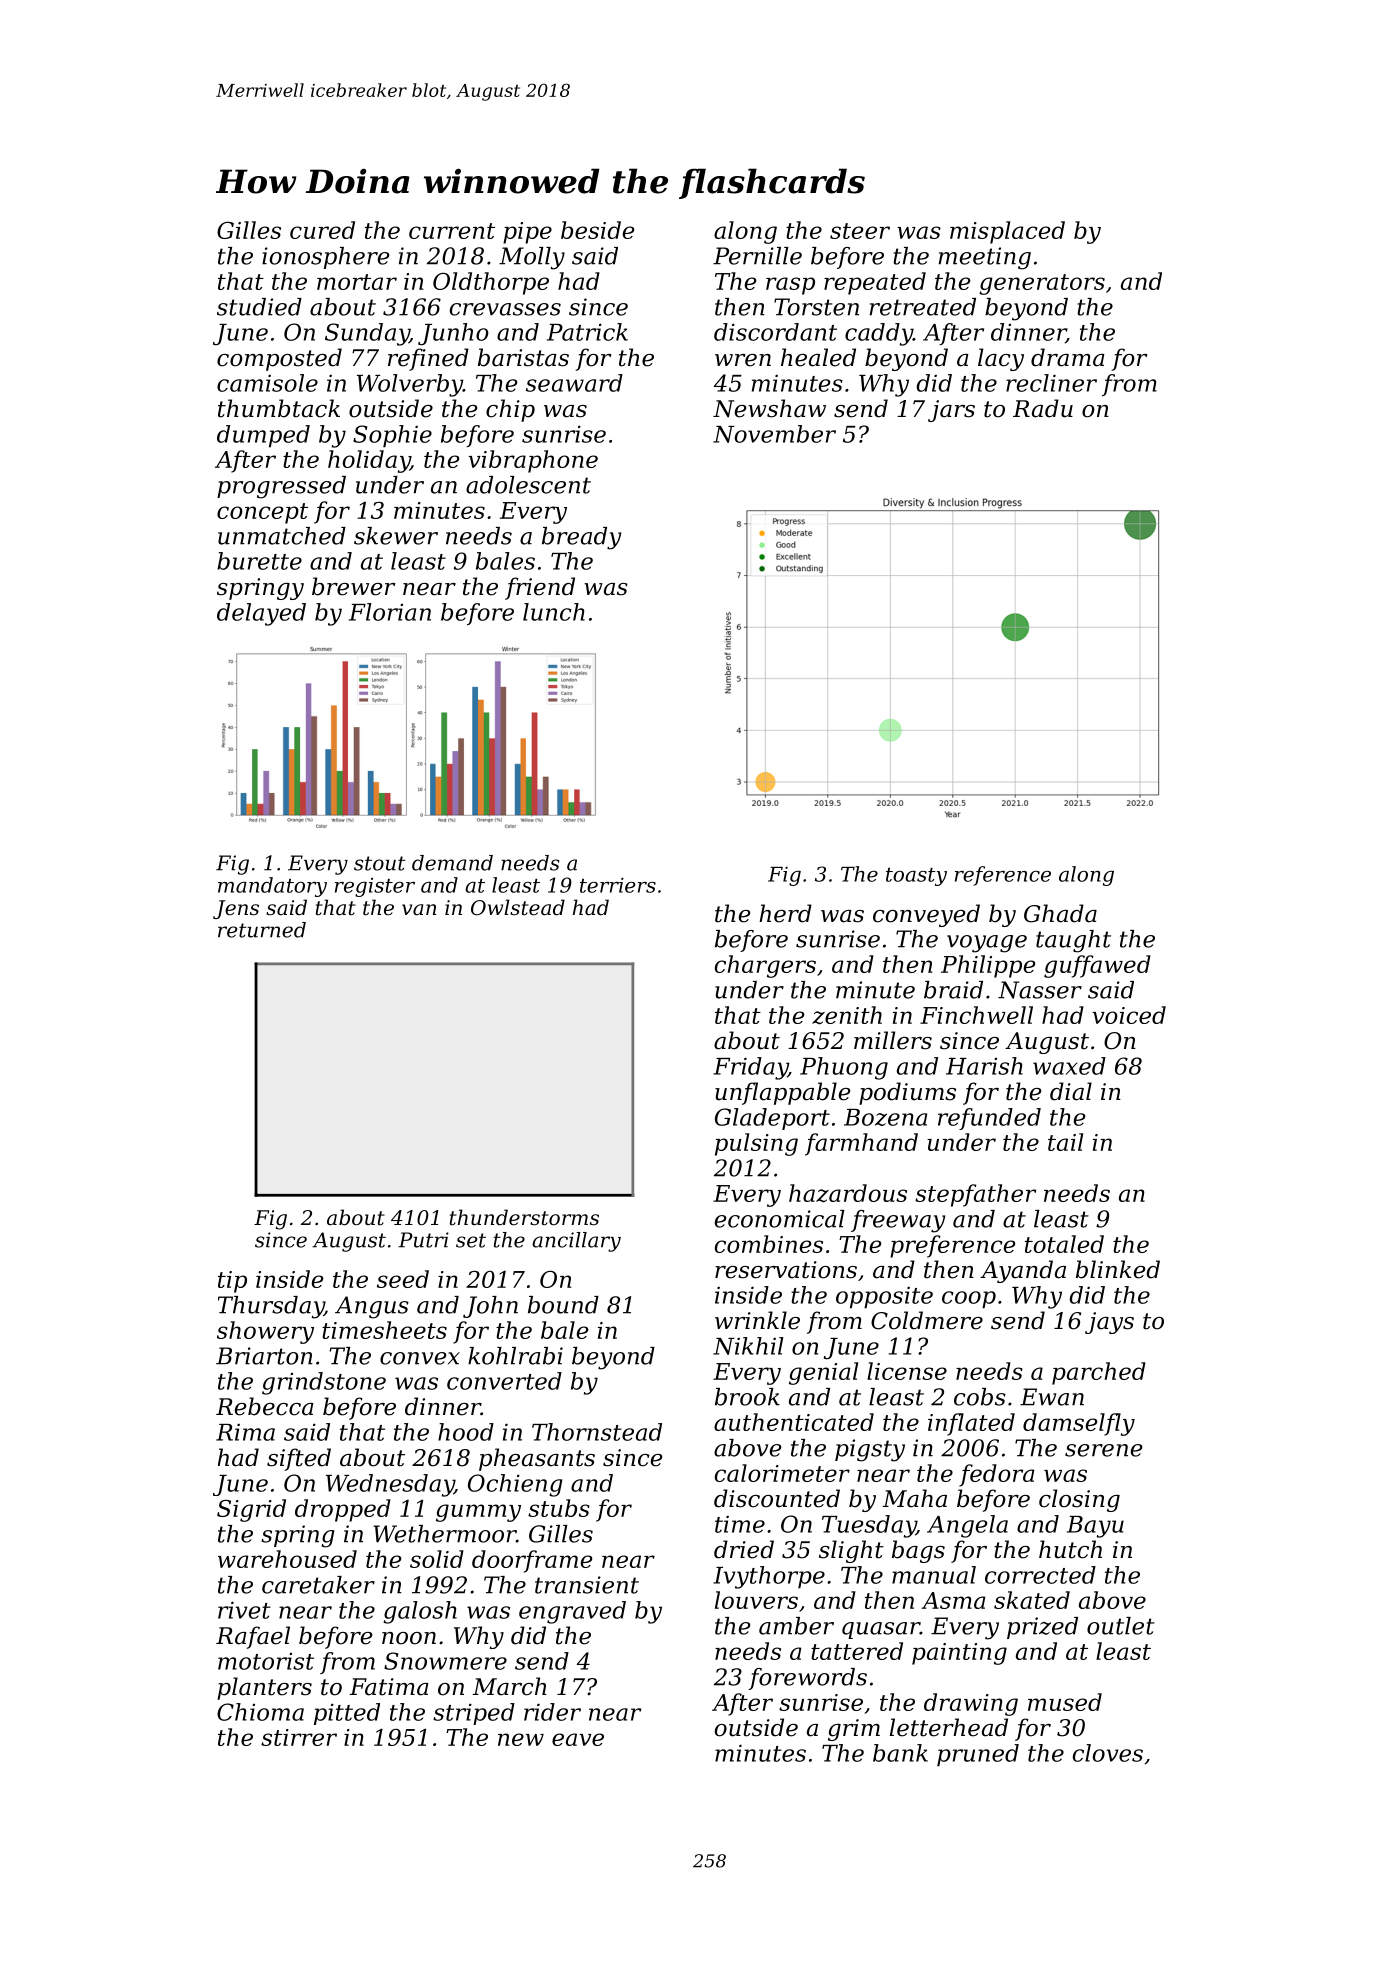 Image resolution: width=1386 pixels, height=1969 pixels. I want to click on corrected, so click(1040, 1575).
